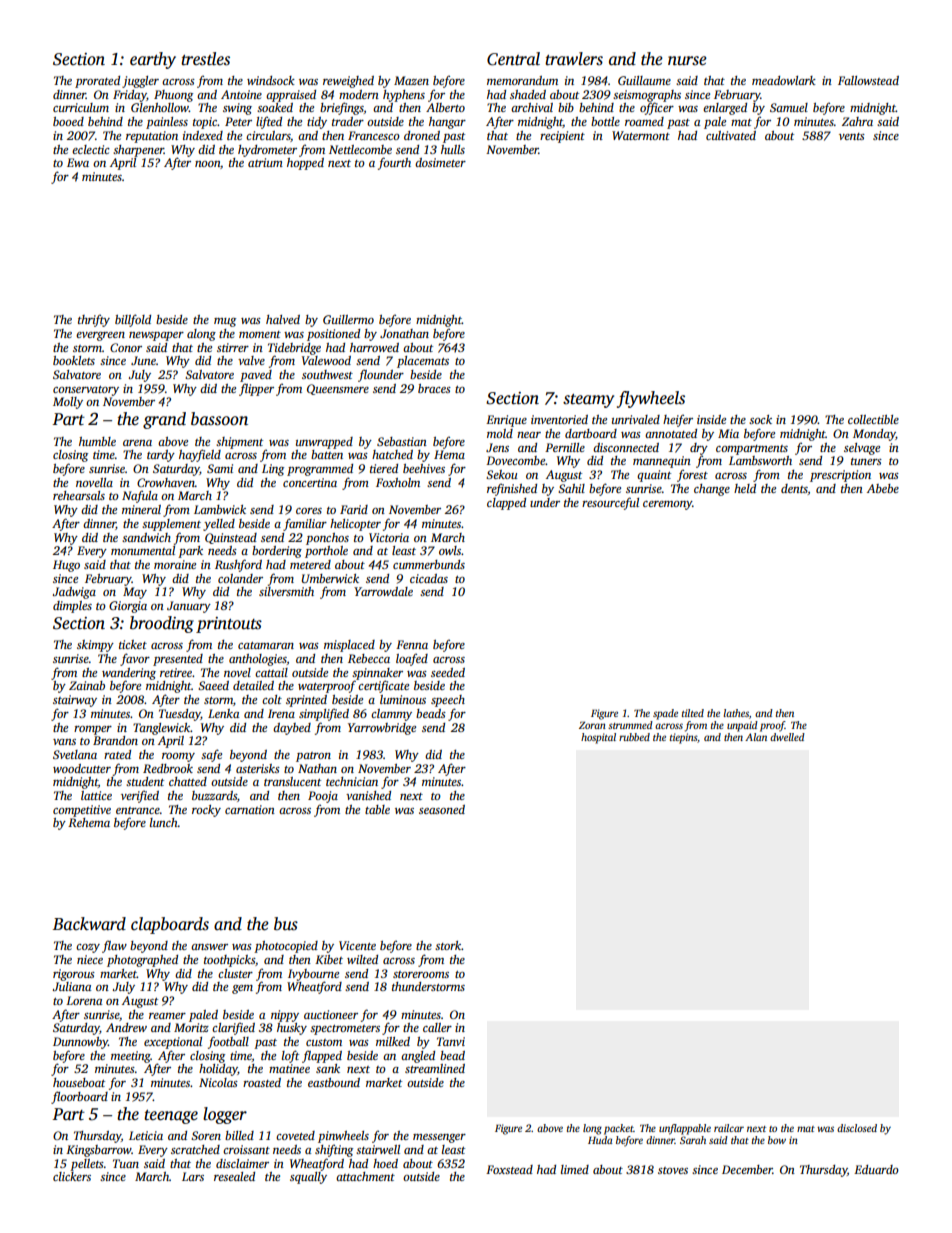 The height and width of the image is (1233, 952). What do you see at coordinates (592, 725) in the image?
I see `Zoran` at bounding box center [592, 725].
